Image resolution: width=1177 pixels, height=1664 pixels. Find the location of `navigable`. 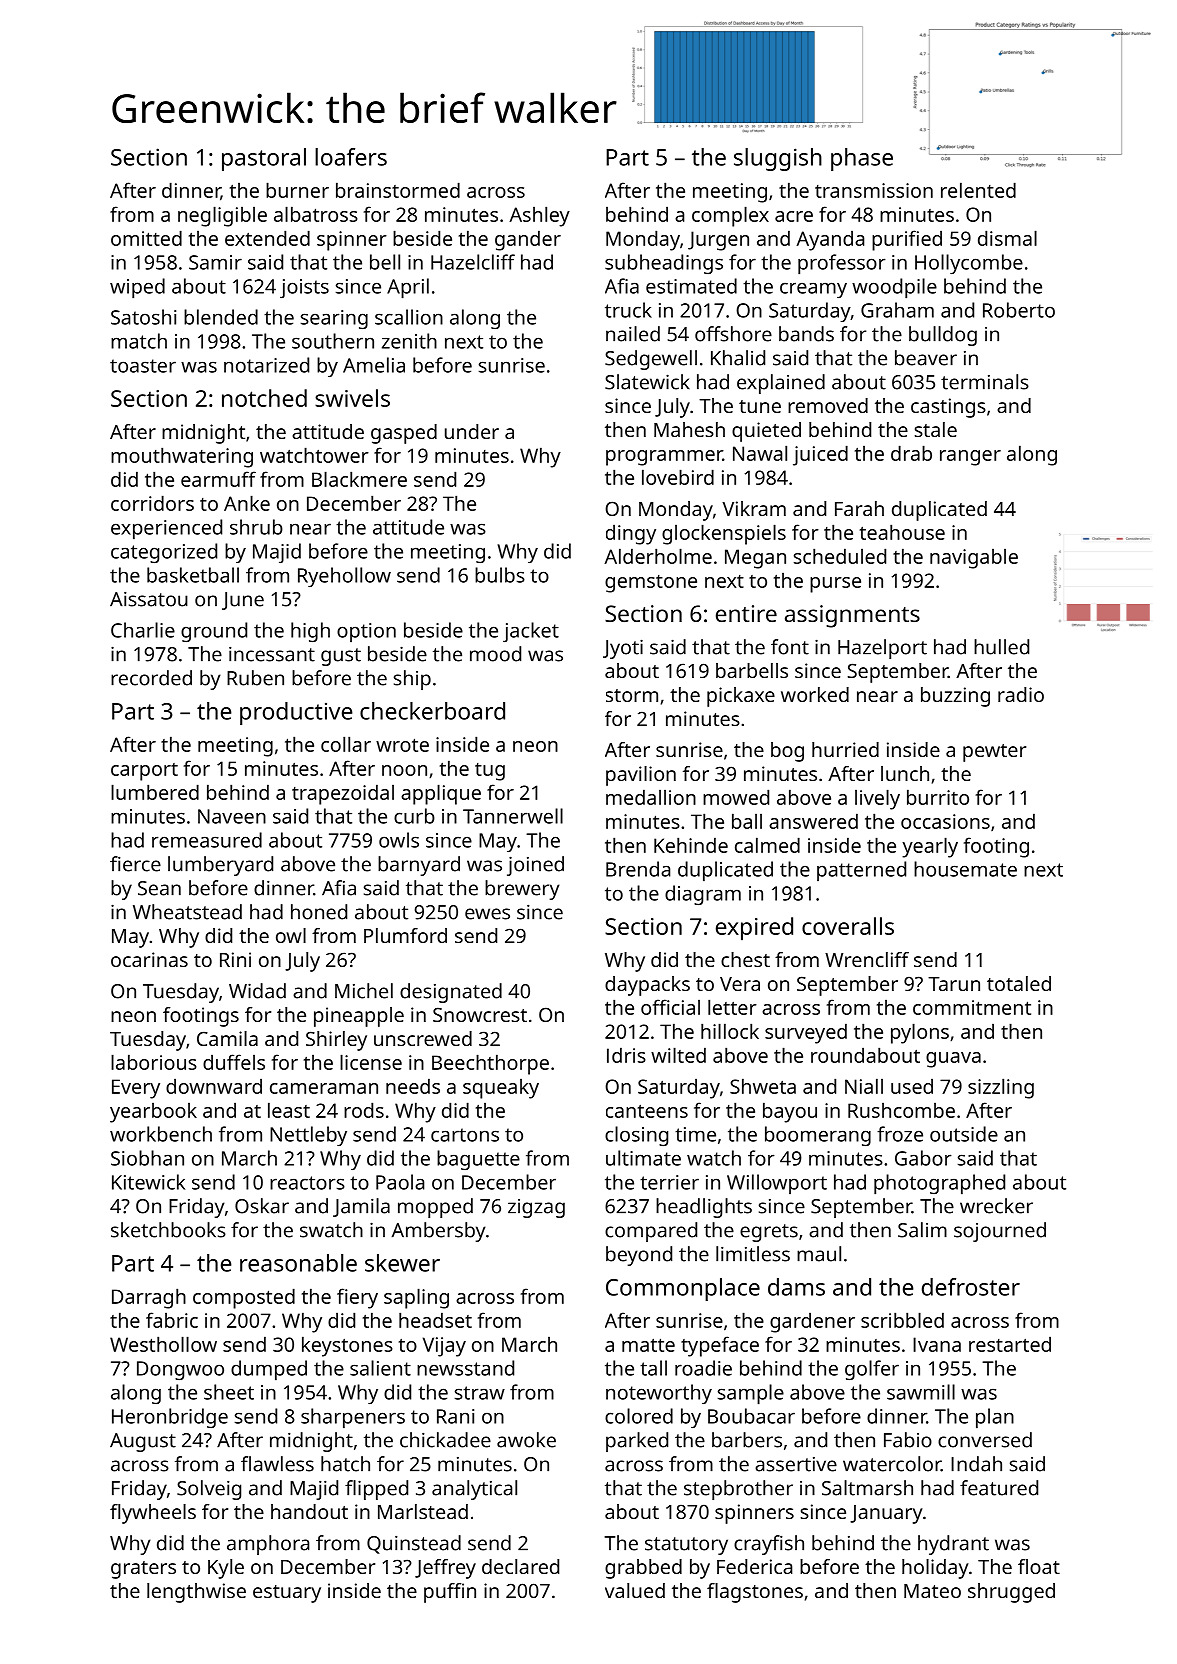

navigable is located at coordinates (974, 559).
